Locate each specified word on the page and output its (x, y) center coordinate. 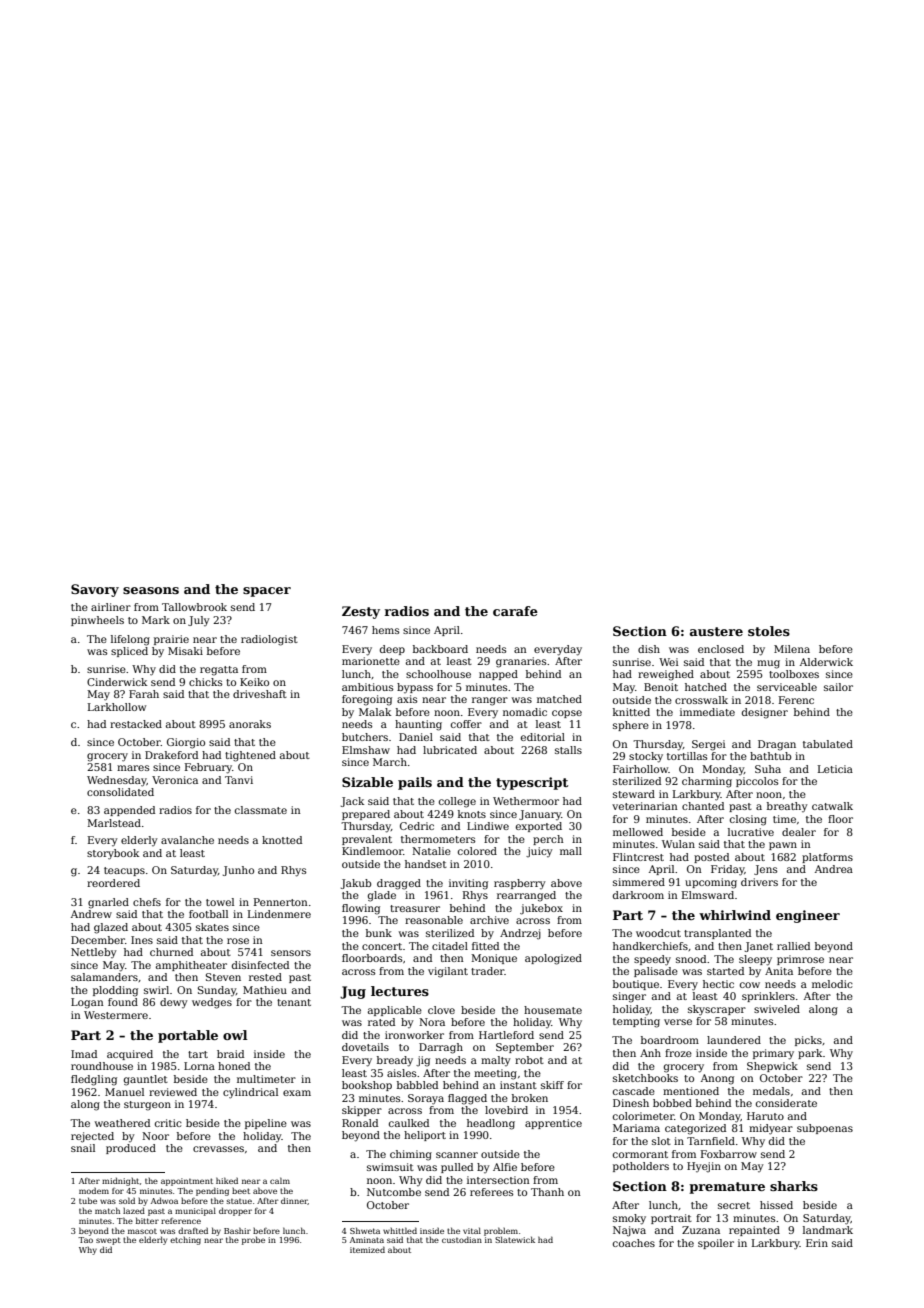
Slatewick (515, 1239)
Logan (87, 1003)
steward (634, 794)
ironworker (414, 1035)
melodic (832, 984)
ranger (490, 701)
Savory (95, 590)
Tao (85, 1240)
